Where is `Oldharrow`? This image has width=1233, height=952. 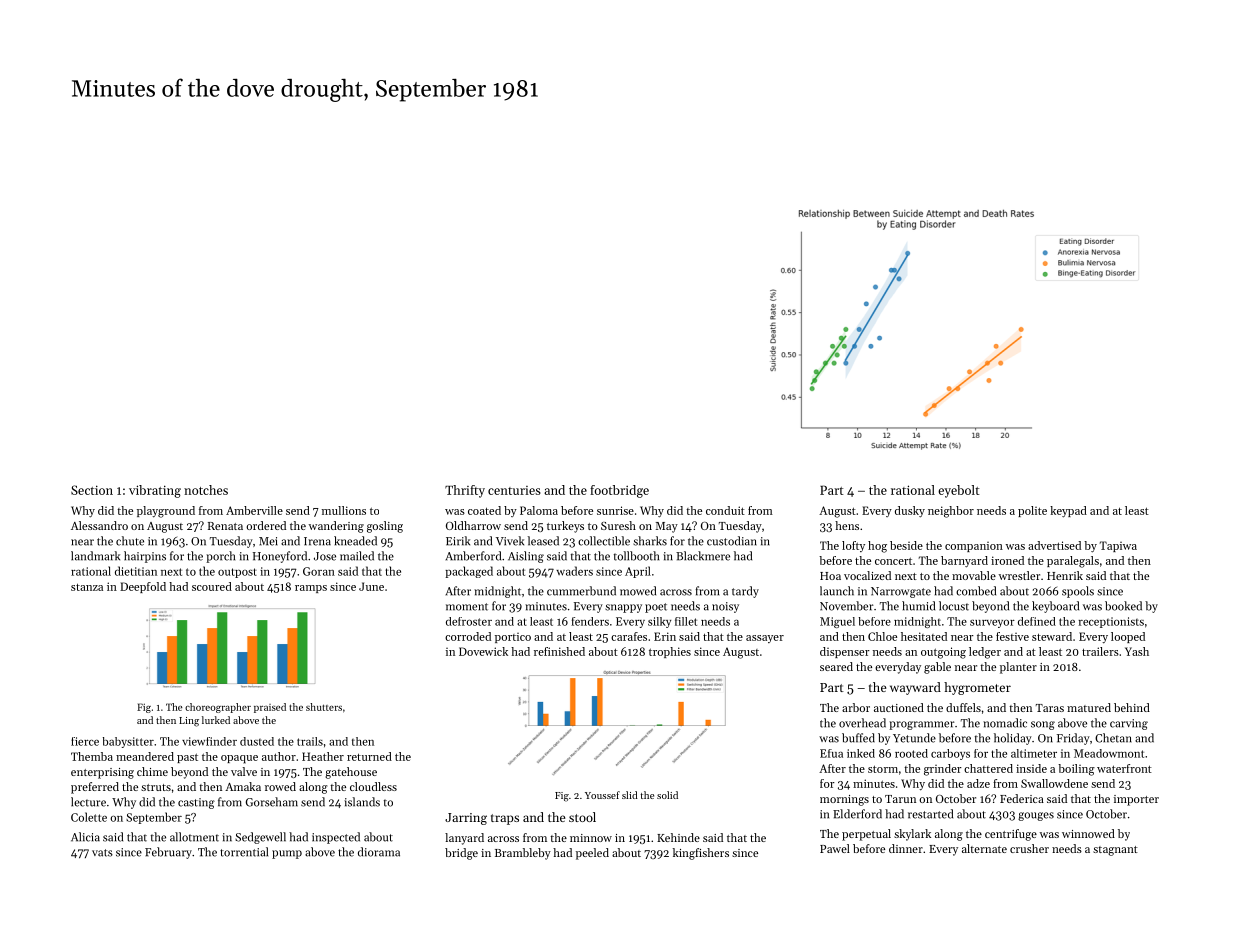 Oldharrow is located at coordinates (473, 525).
